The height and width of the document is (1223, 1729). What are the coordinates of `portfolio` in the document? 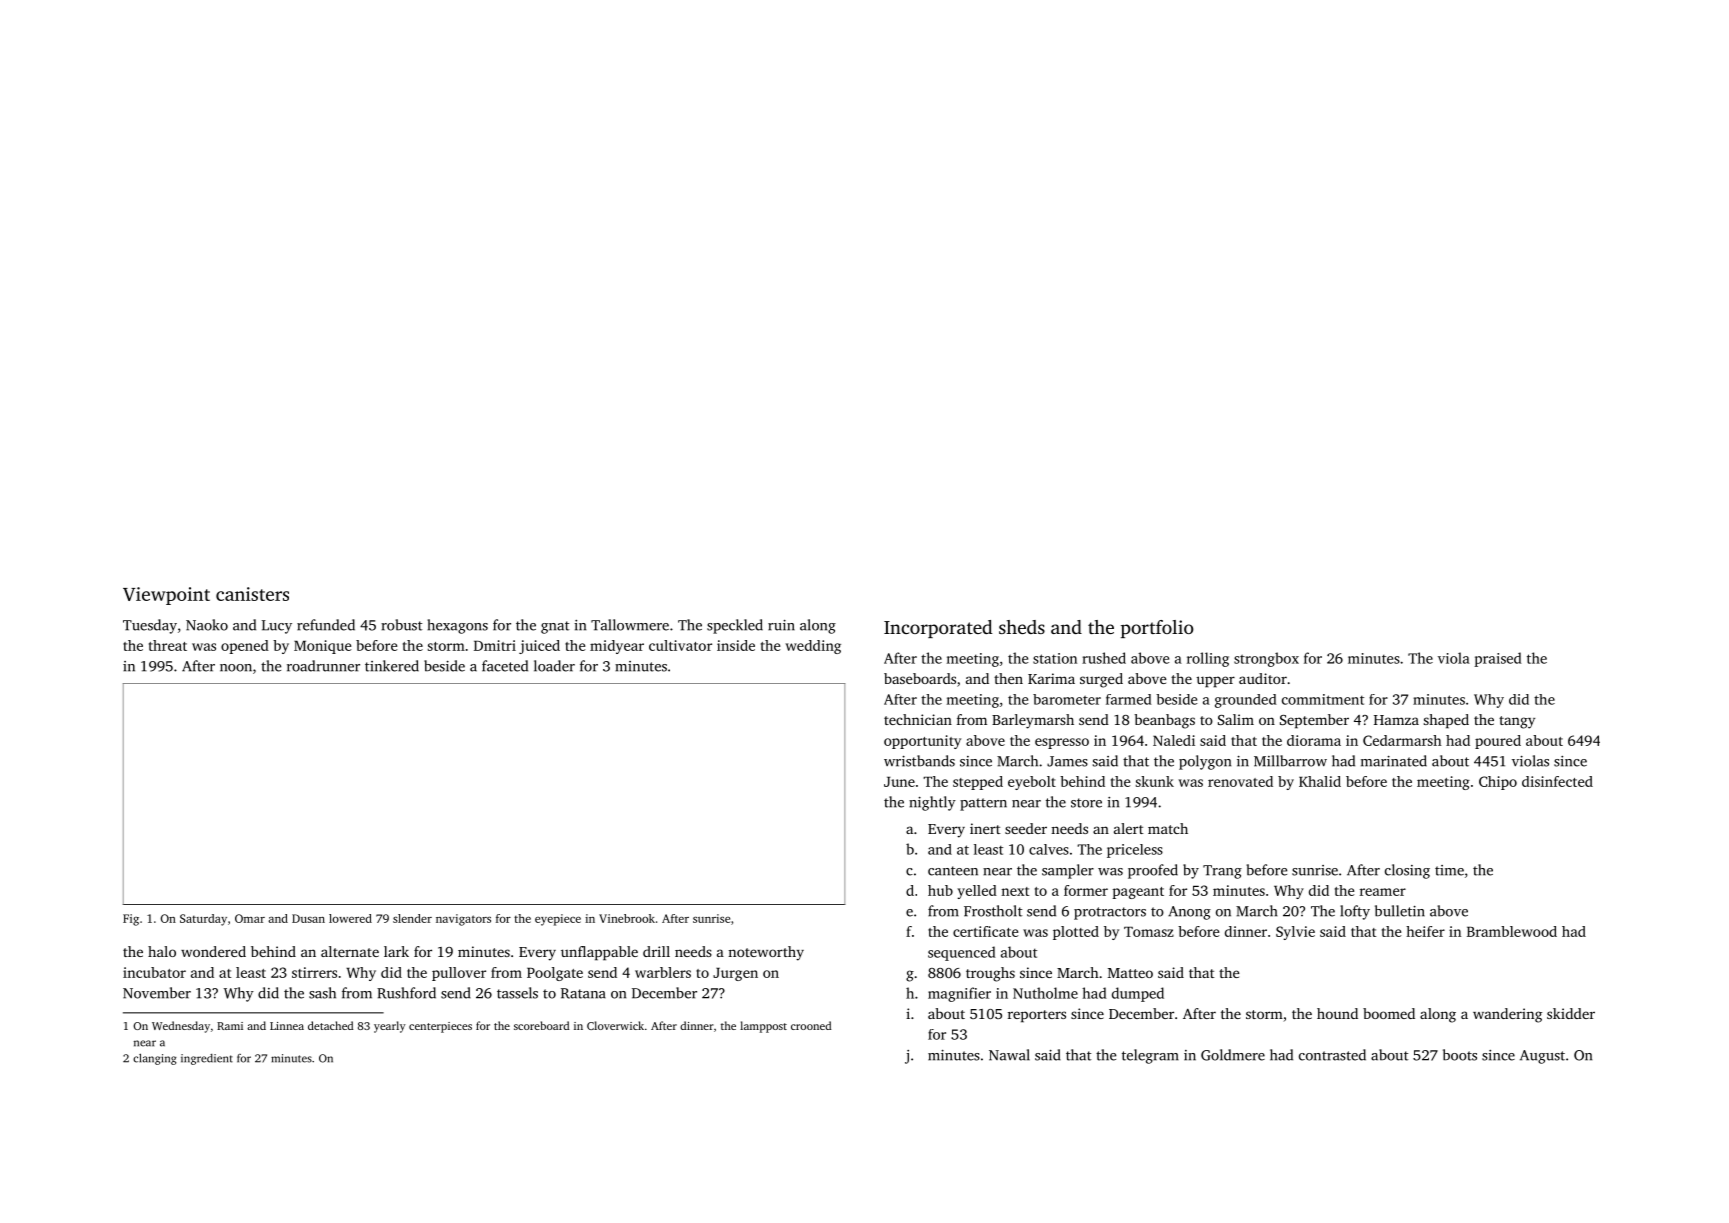 It's located at (1157, 629).
